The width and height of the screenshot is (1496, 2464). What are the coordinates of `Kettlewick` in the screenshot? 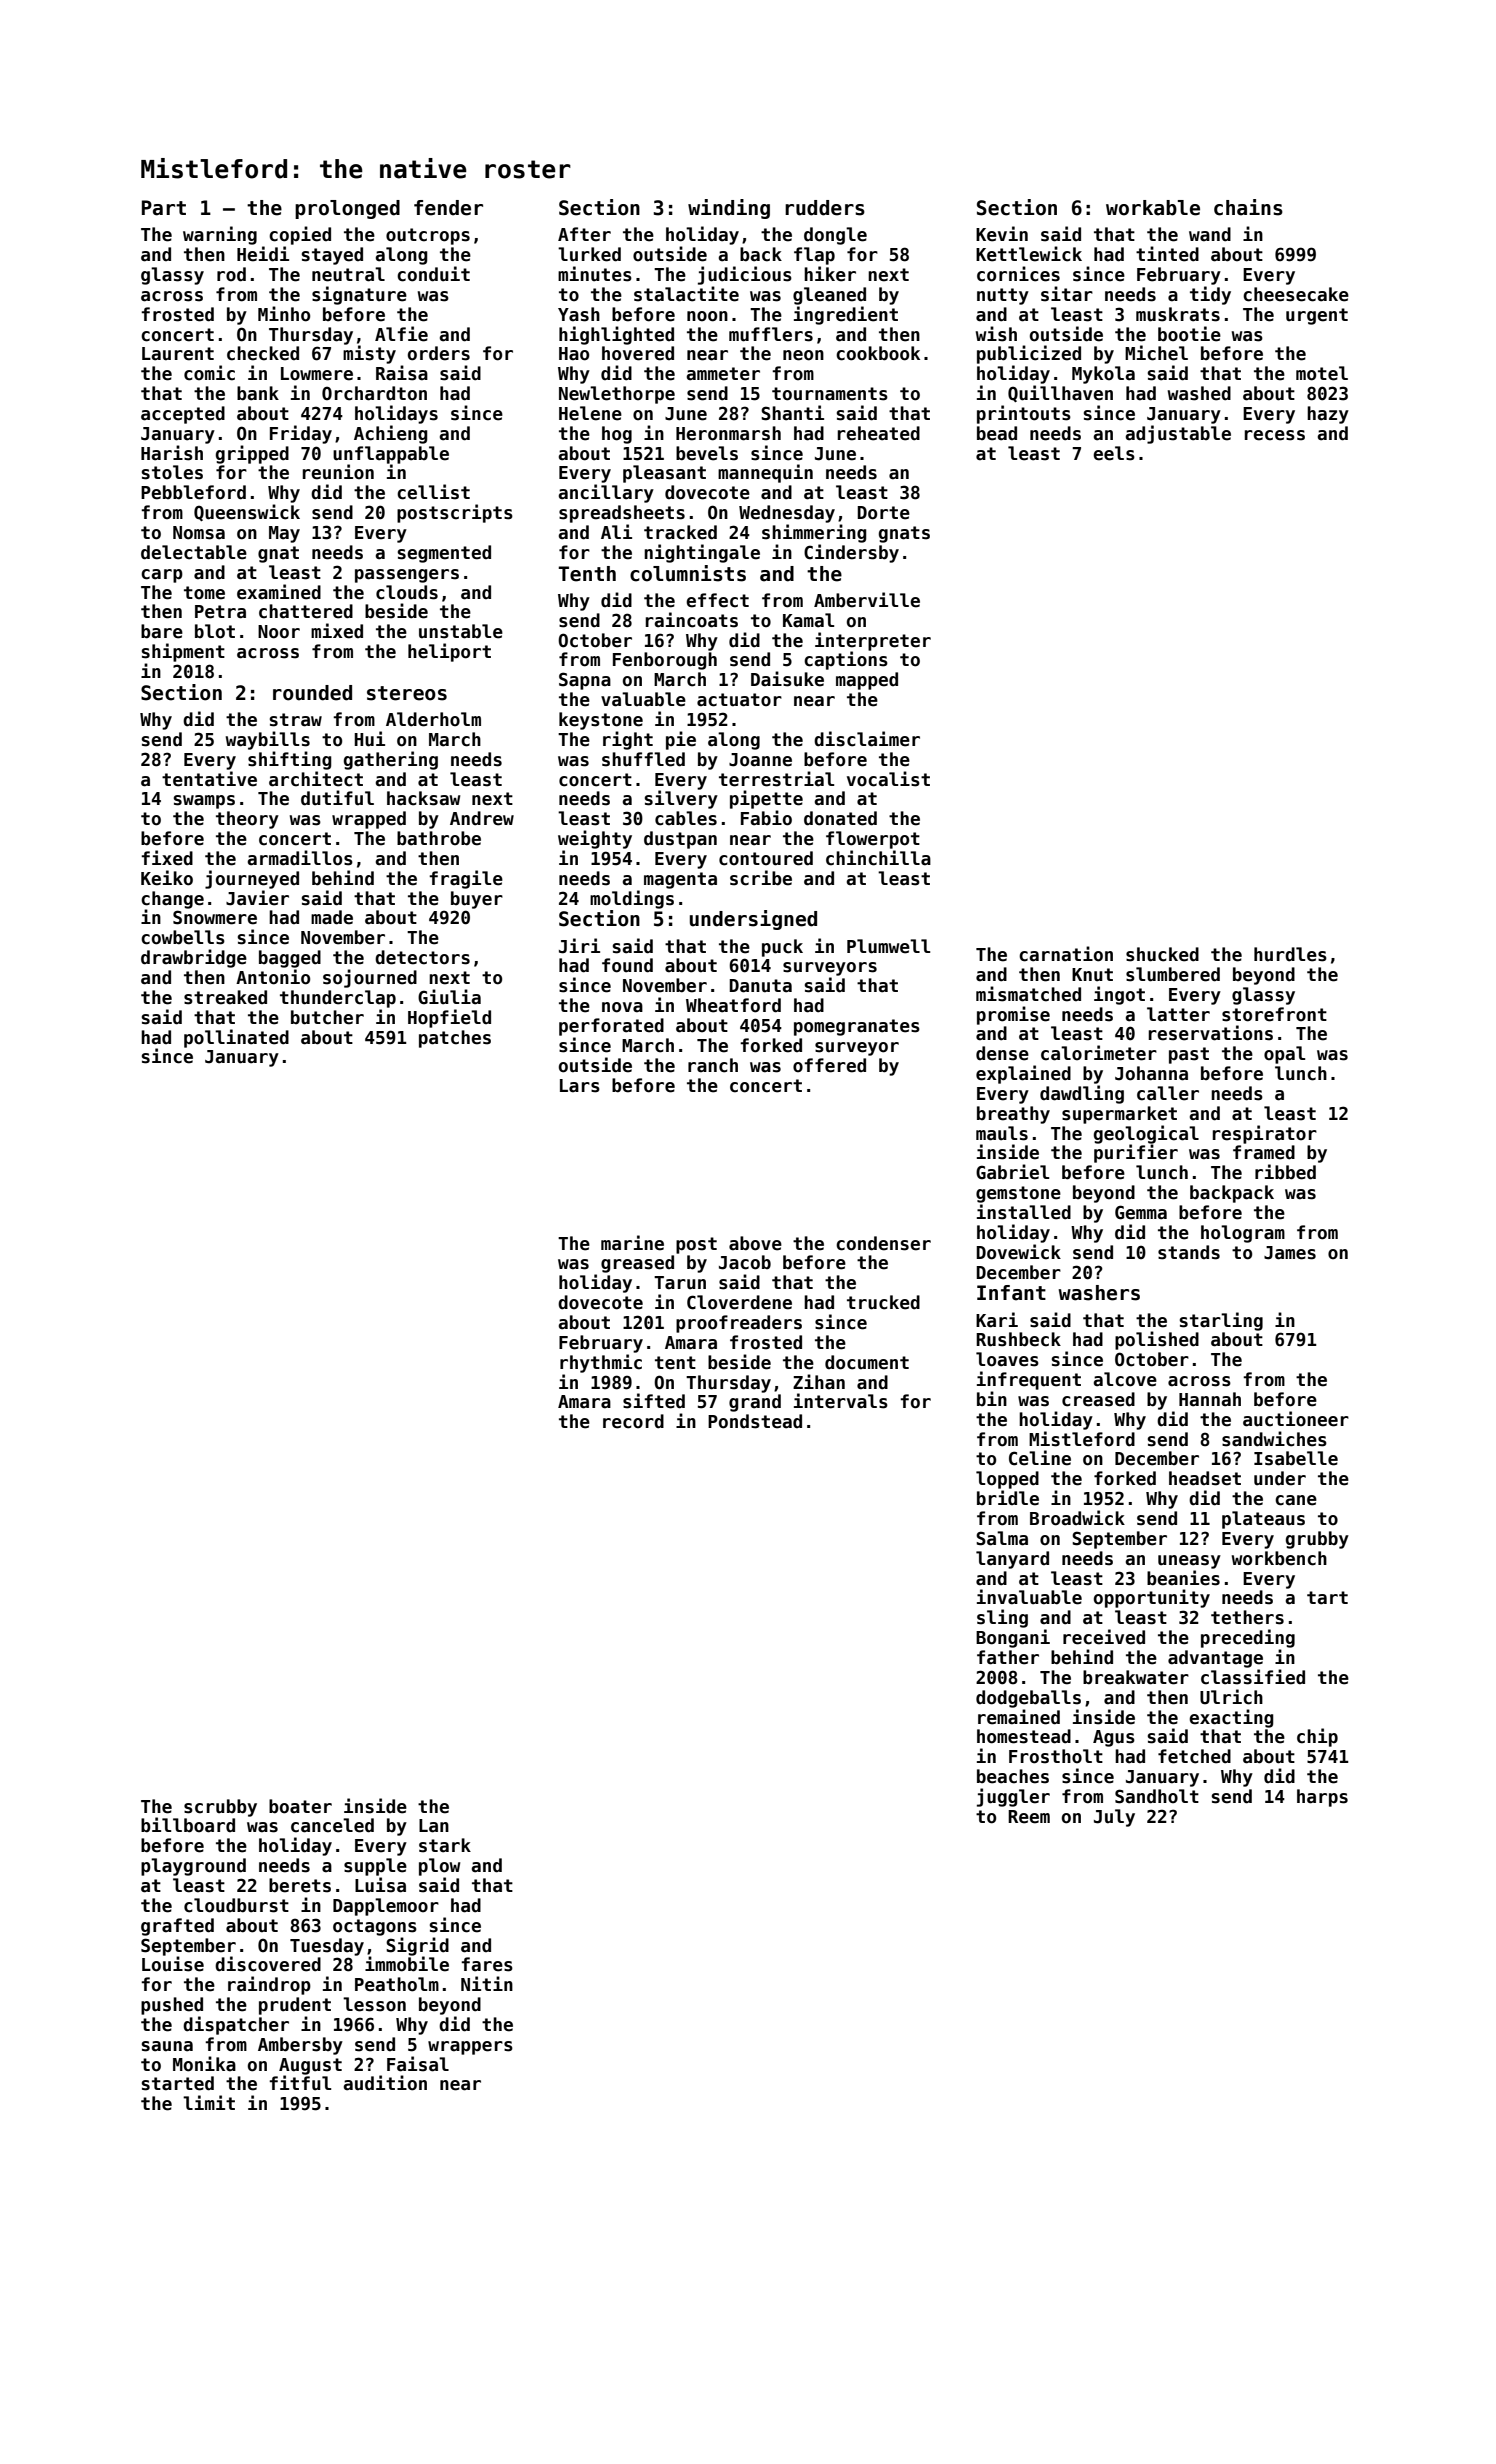 It's located at (1029, 254).
